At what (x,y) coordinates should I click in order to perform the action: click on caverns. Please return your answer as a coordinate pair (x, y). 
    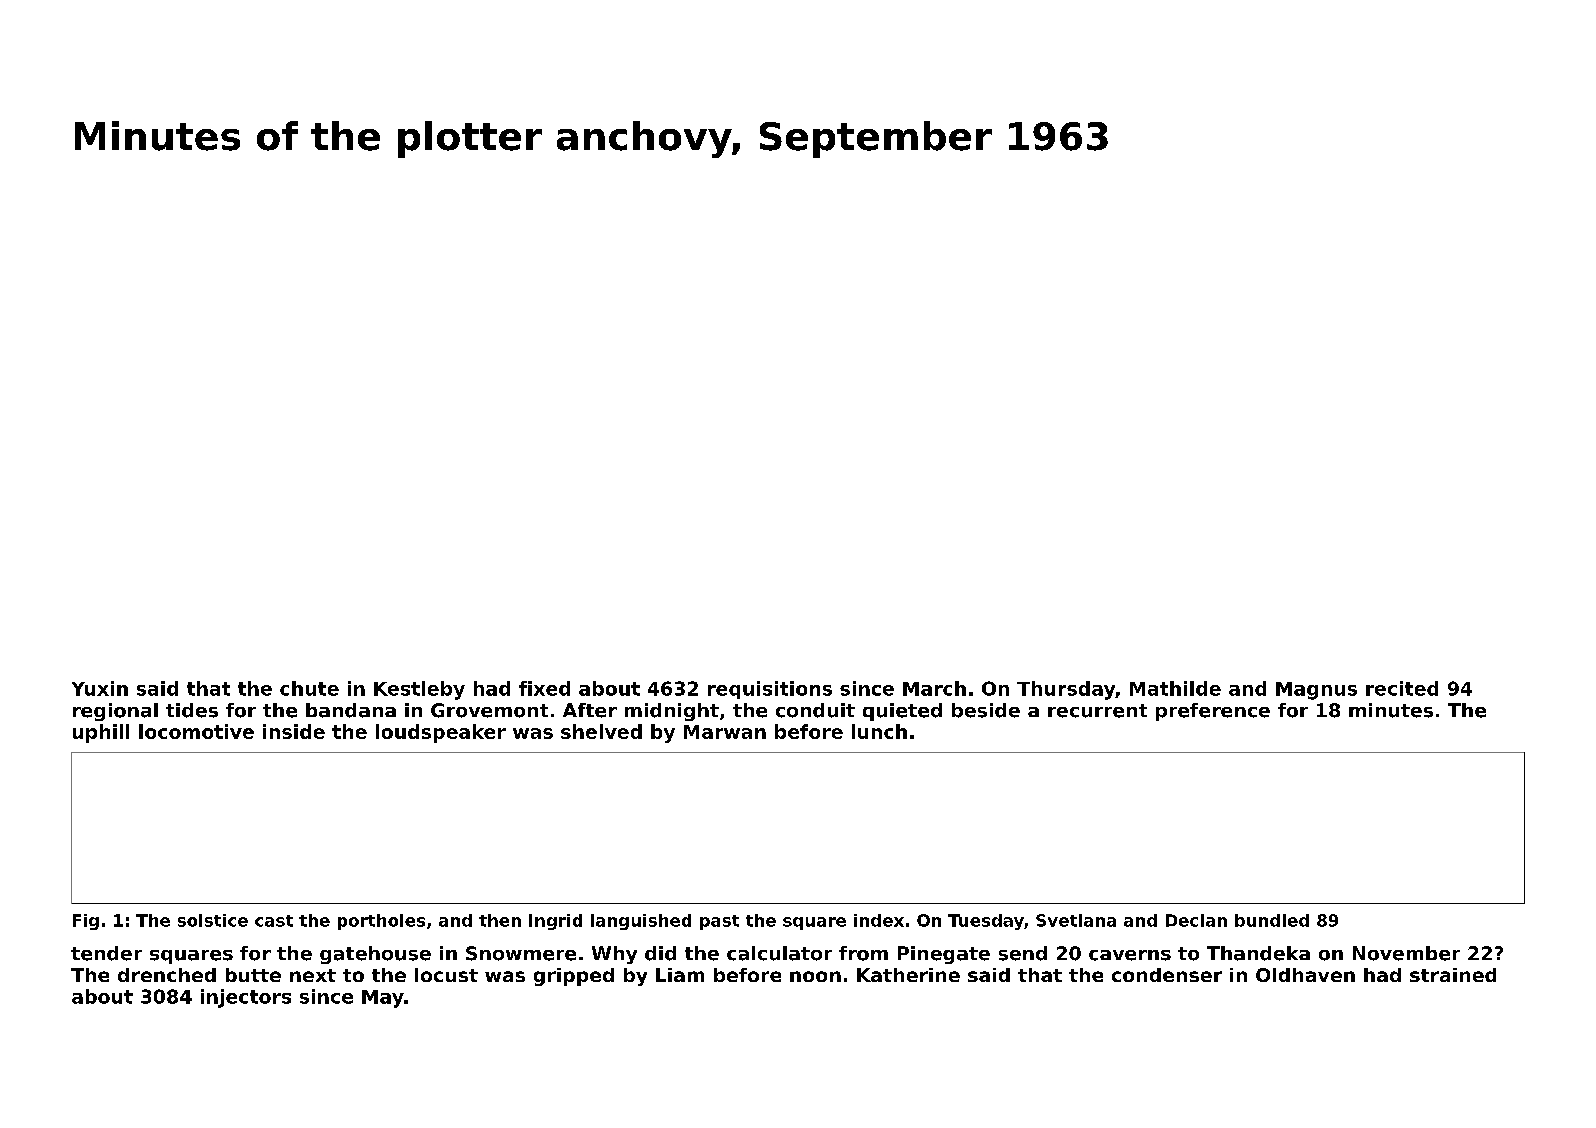
    Looking at the image, I should click on (1130, 955).
